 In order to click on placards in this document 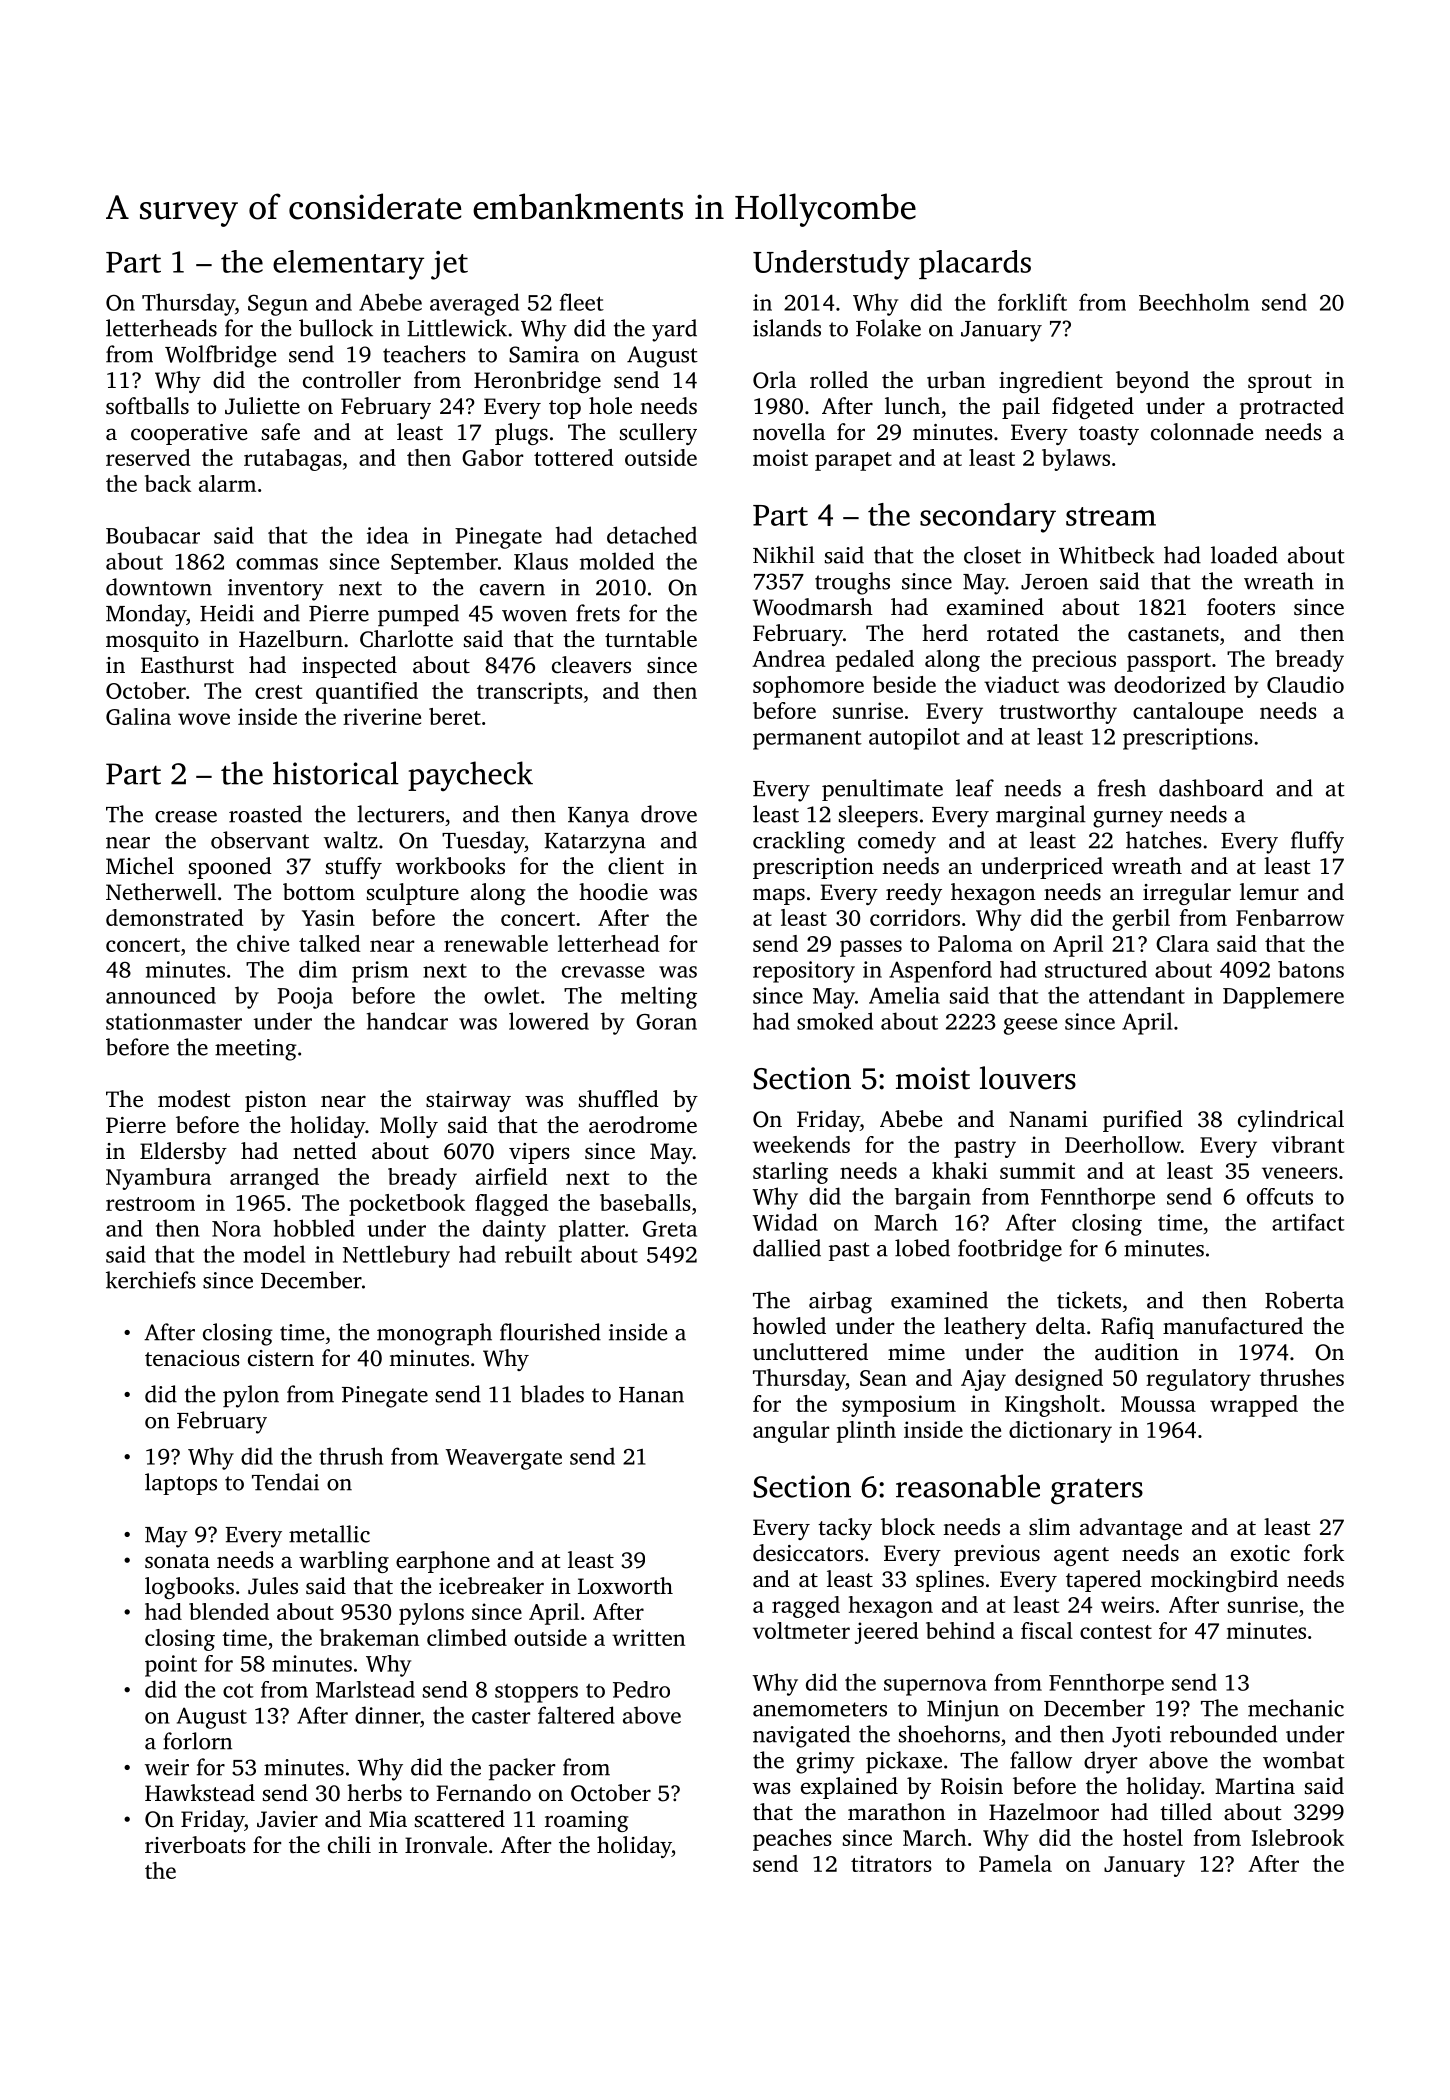, I will do `click(975, 264)`.
